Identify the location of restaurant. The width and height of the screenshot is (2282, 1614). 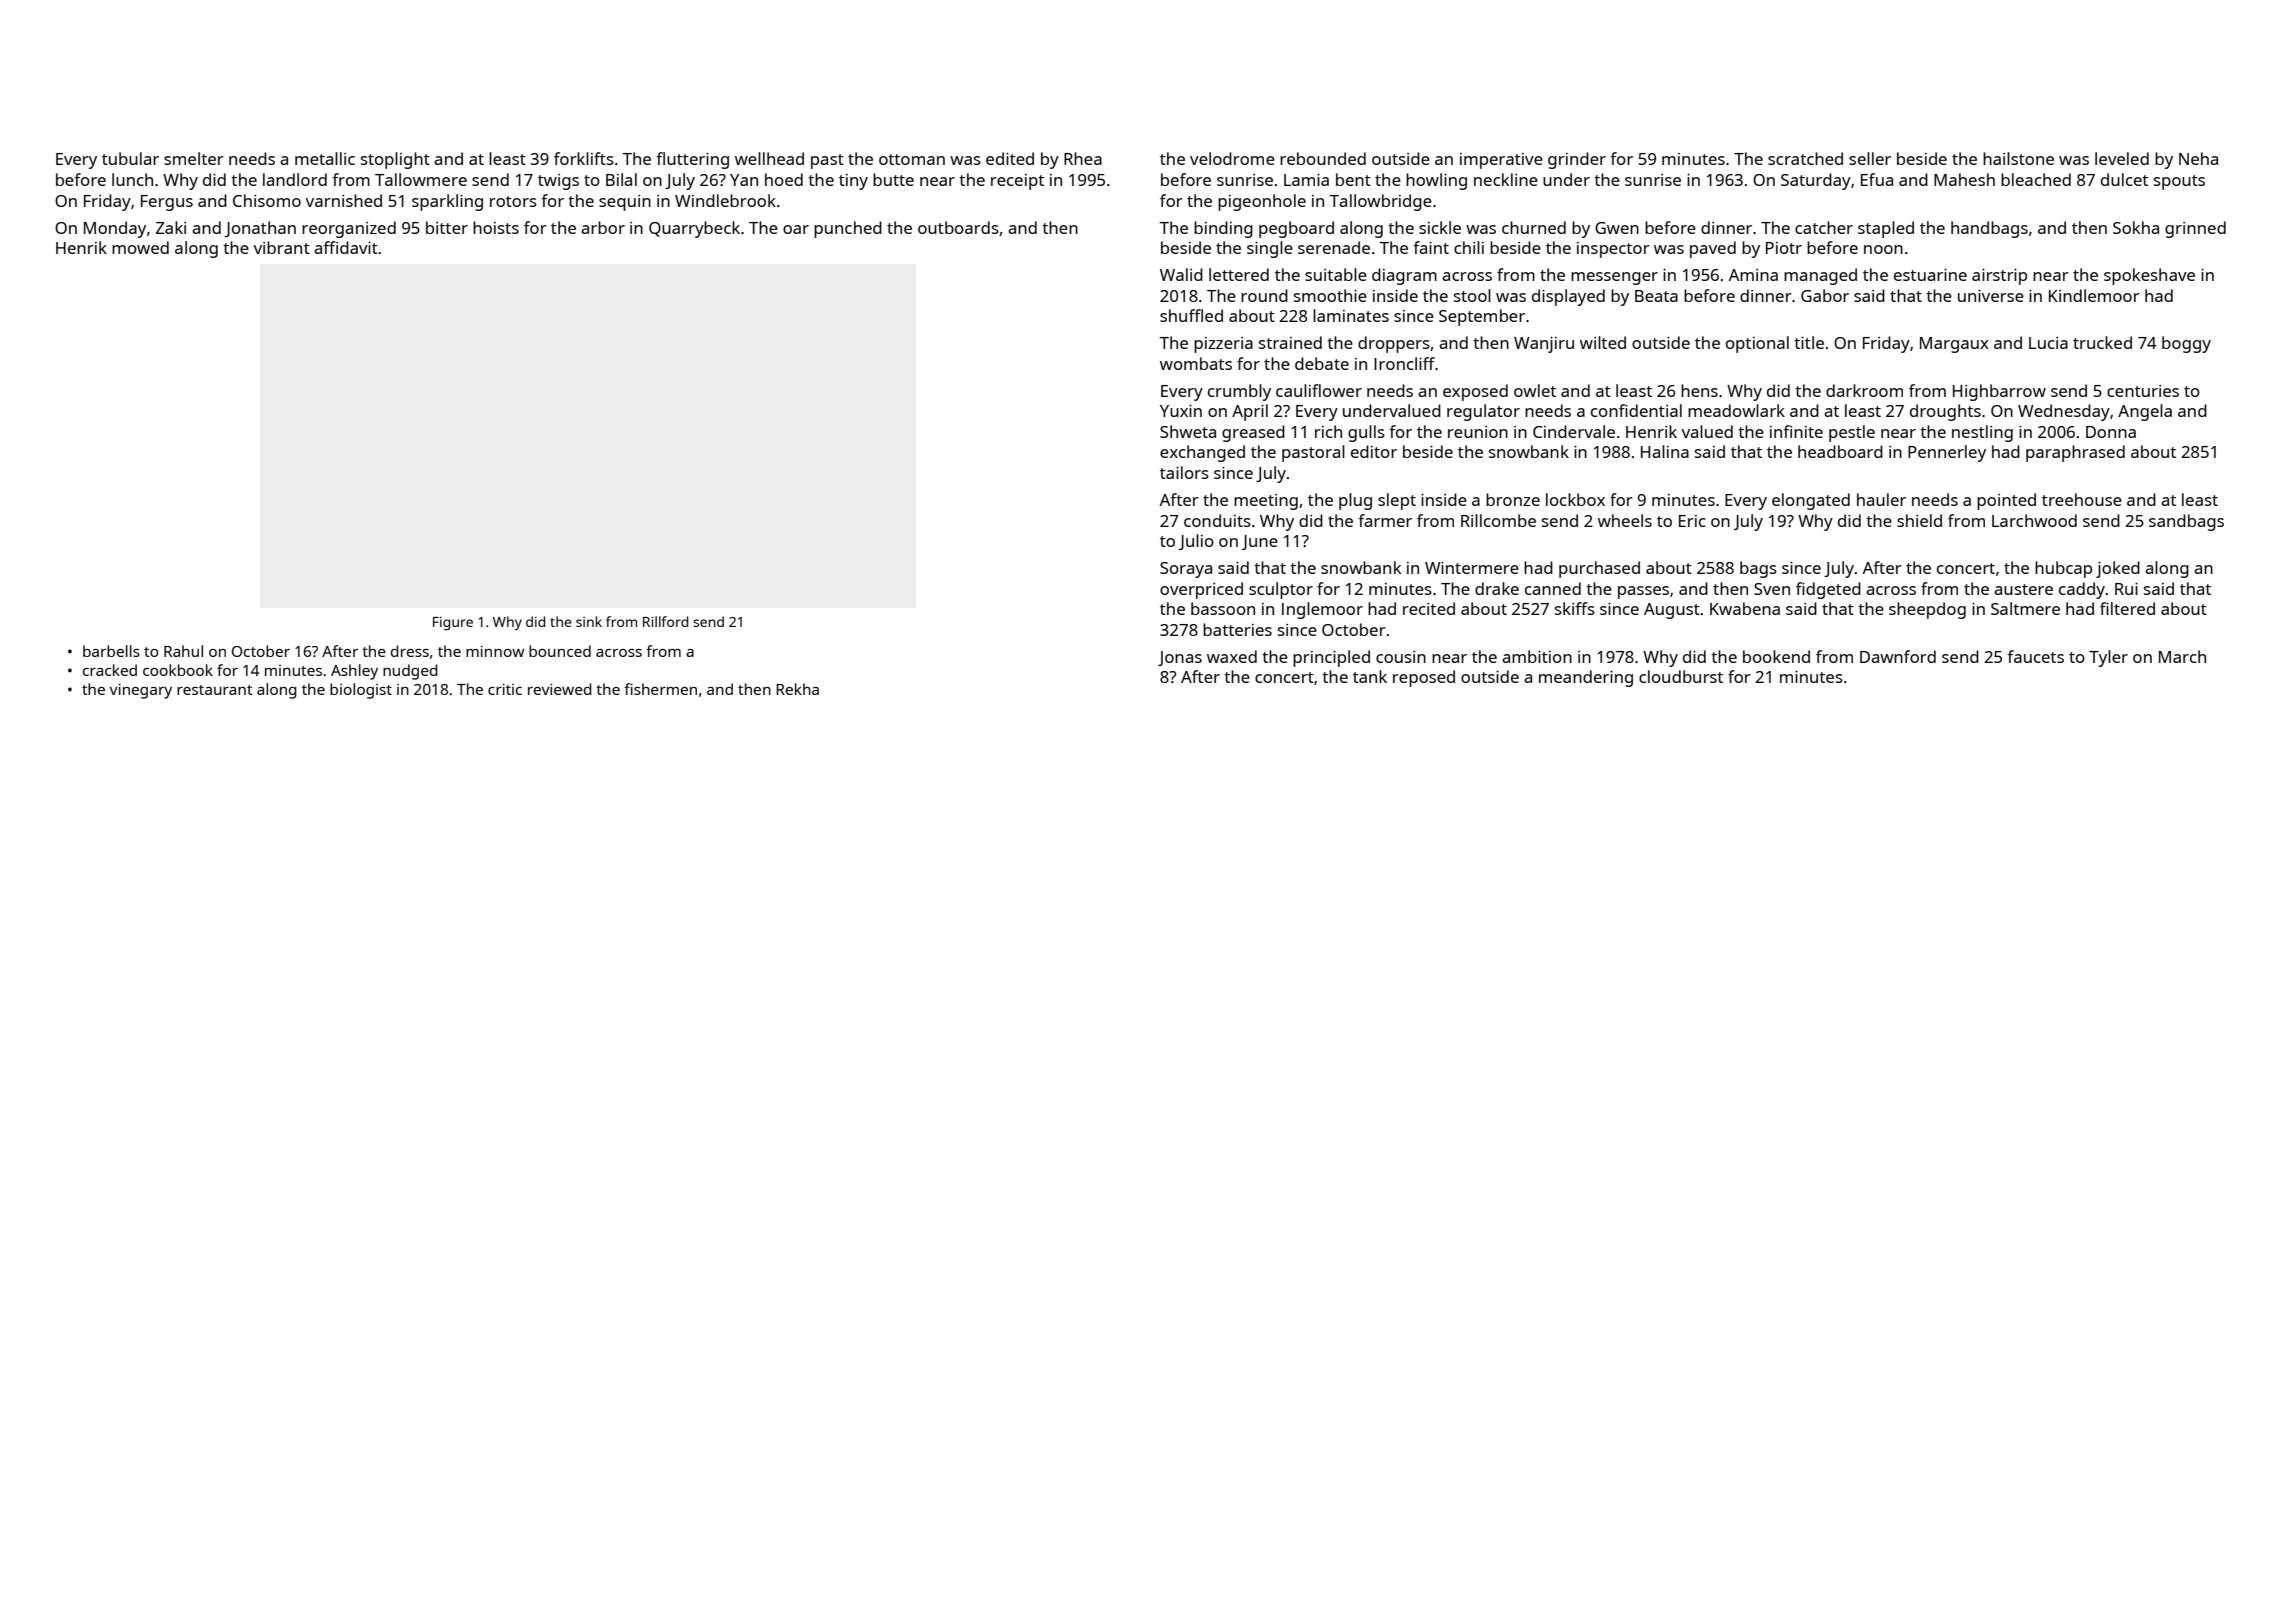
(215, 690).
